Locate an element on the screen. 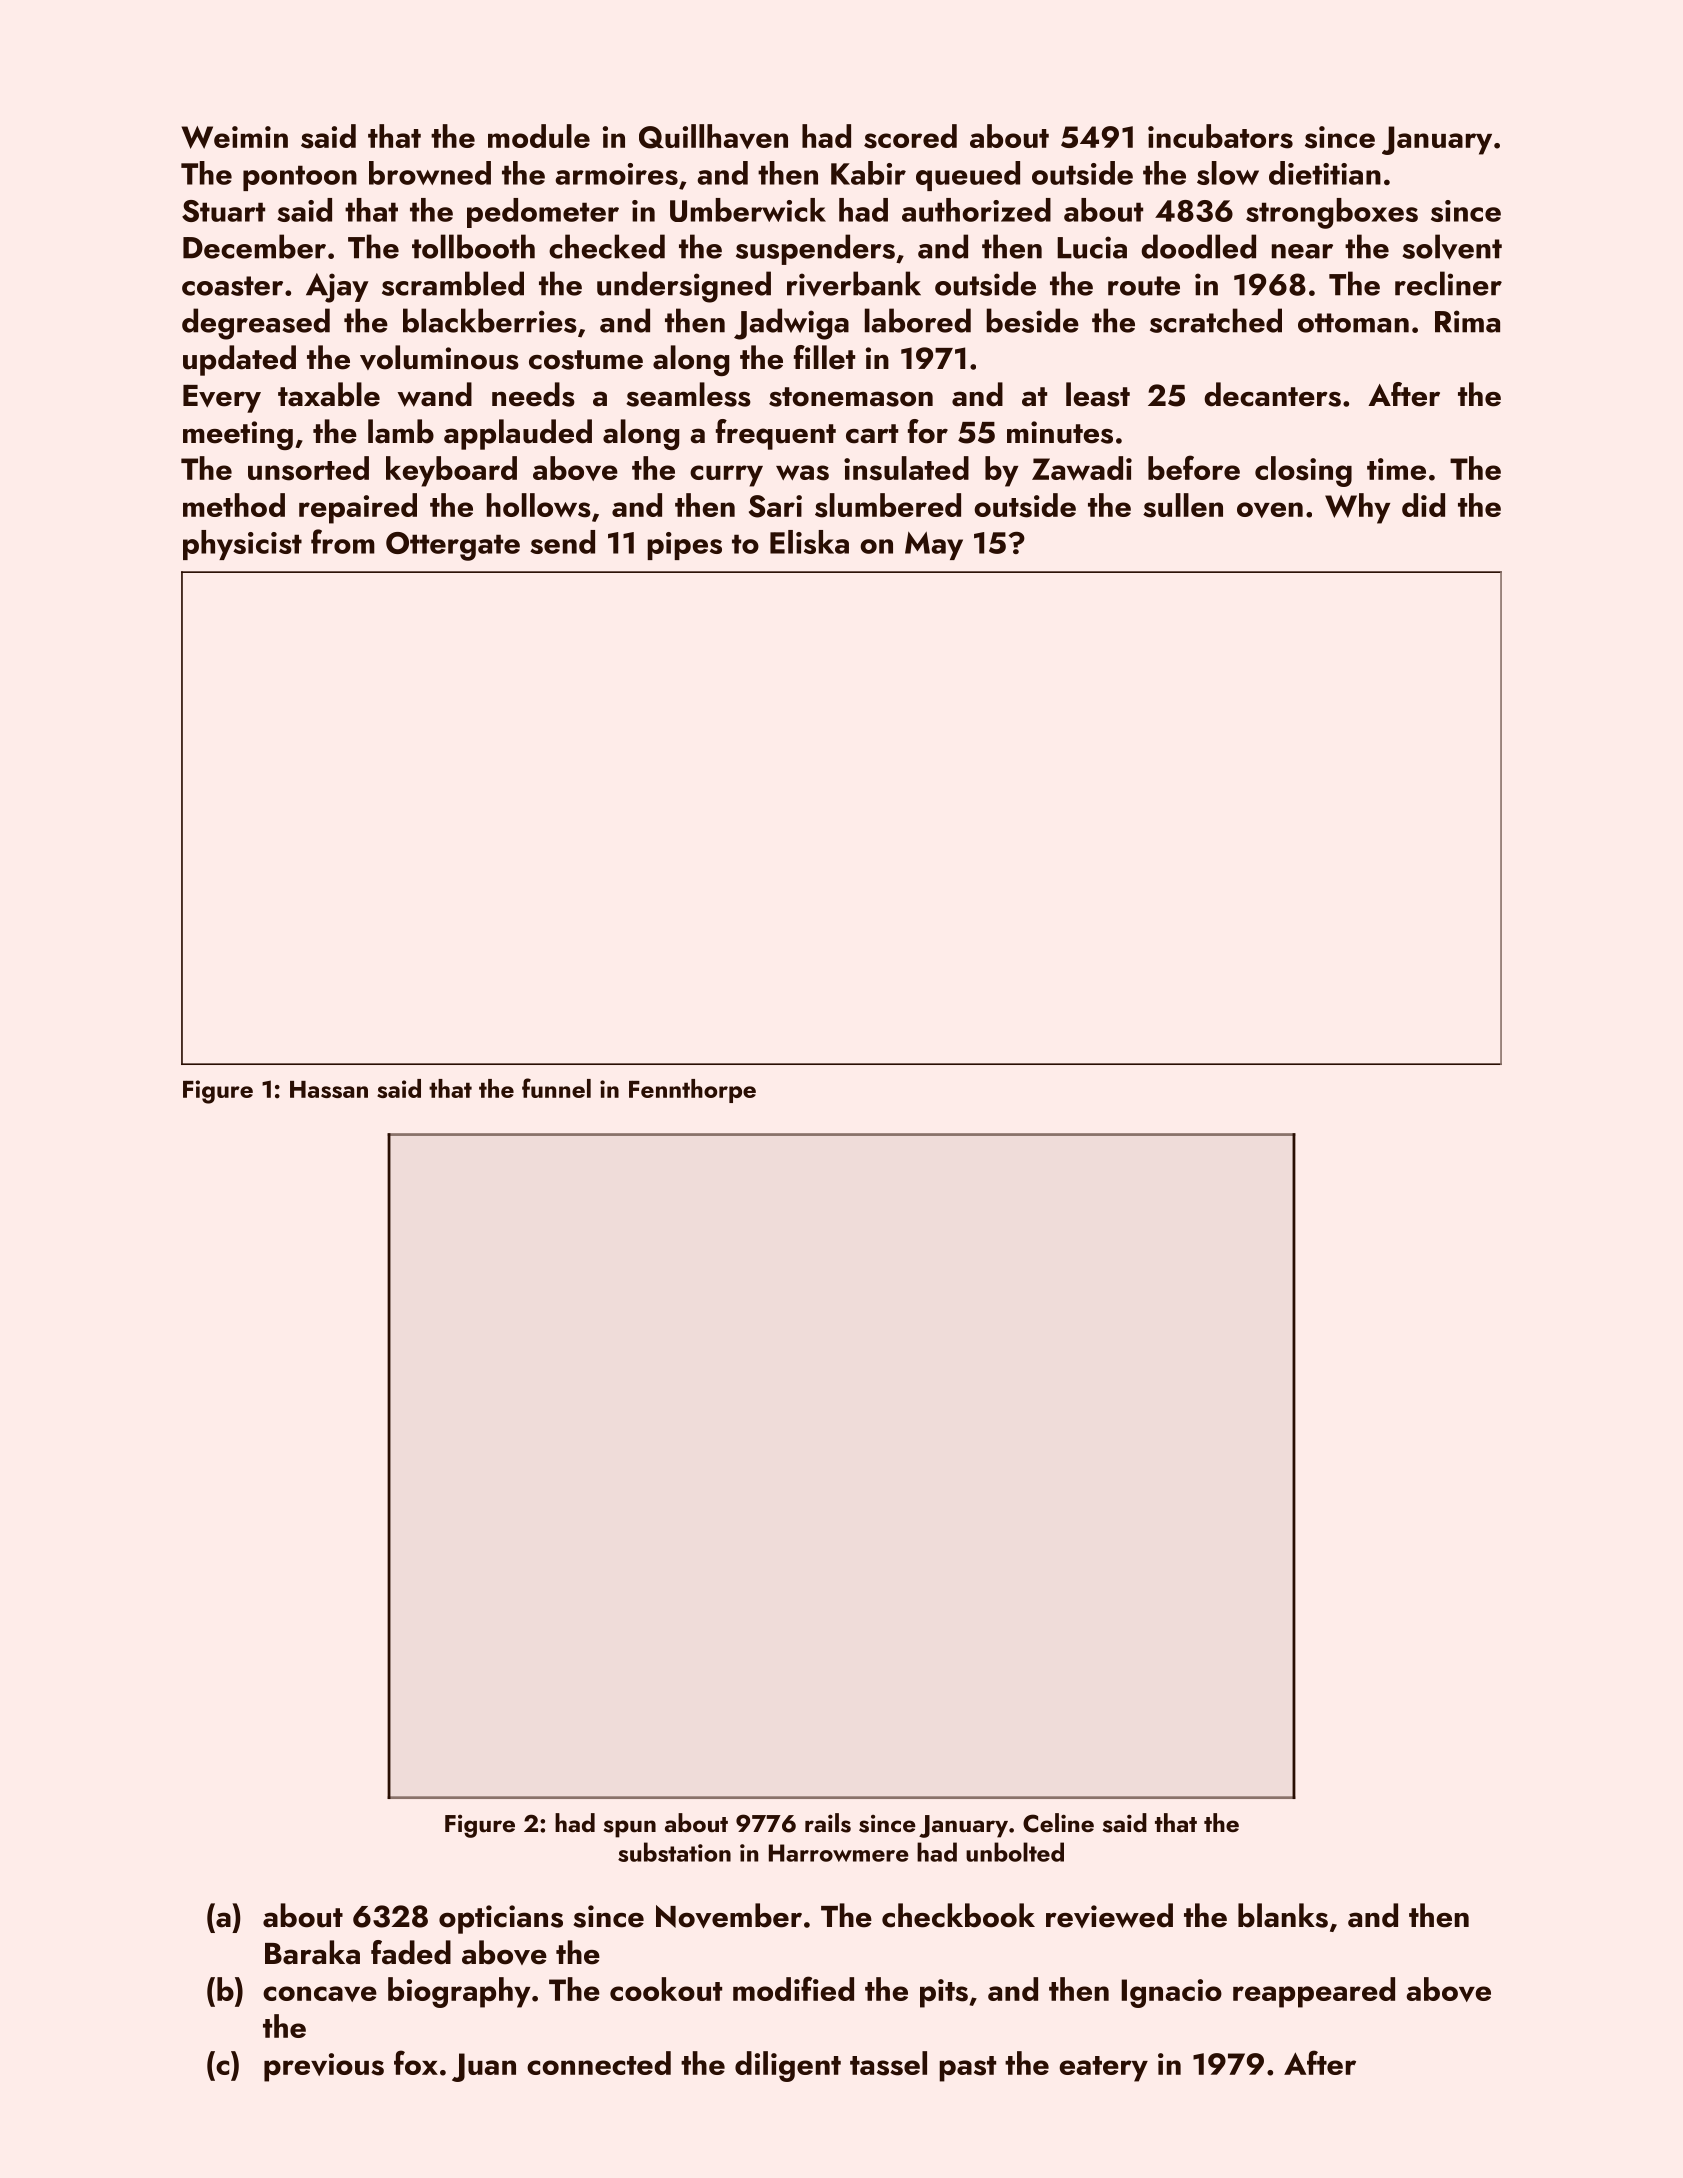  dietitian is located at coordinates (1325, 173).
